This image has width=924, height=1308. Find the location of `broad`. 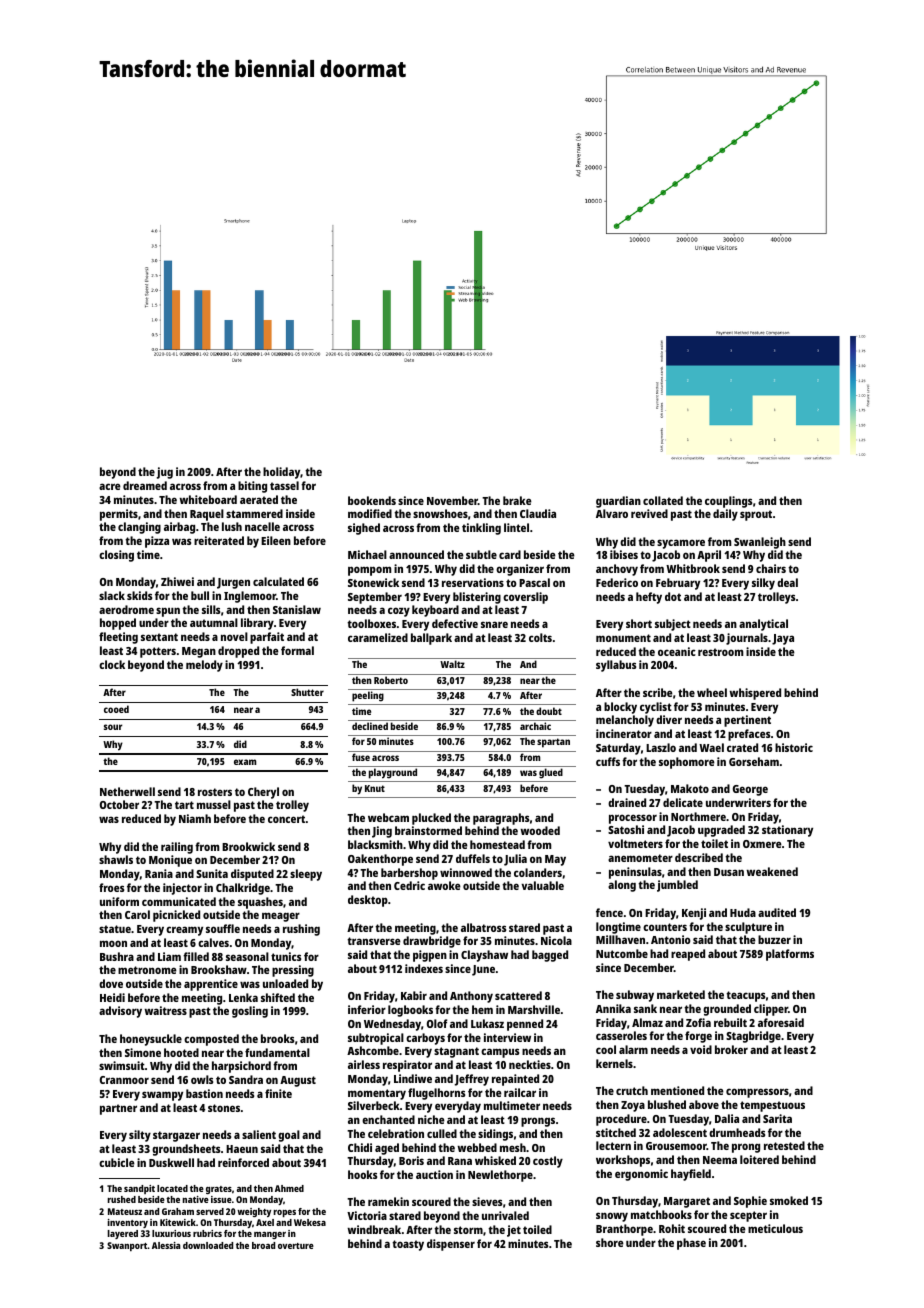

broad is located at coordinates (263, 1245).
